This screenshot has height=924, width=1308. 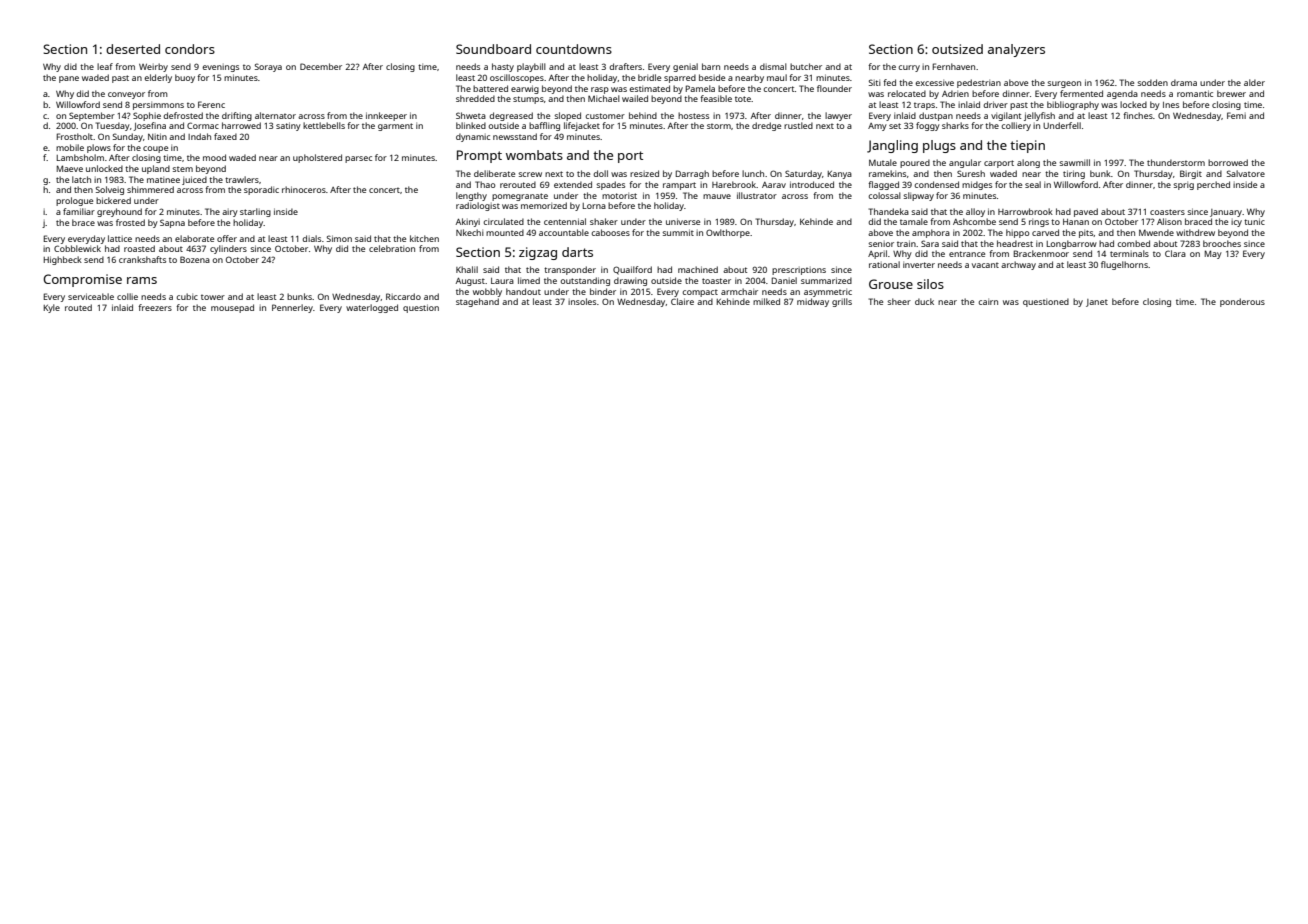 What do you see at coordinates (213, 297) in the screenshot?
I see `tower` at bounding box center [213, 297].
